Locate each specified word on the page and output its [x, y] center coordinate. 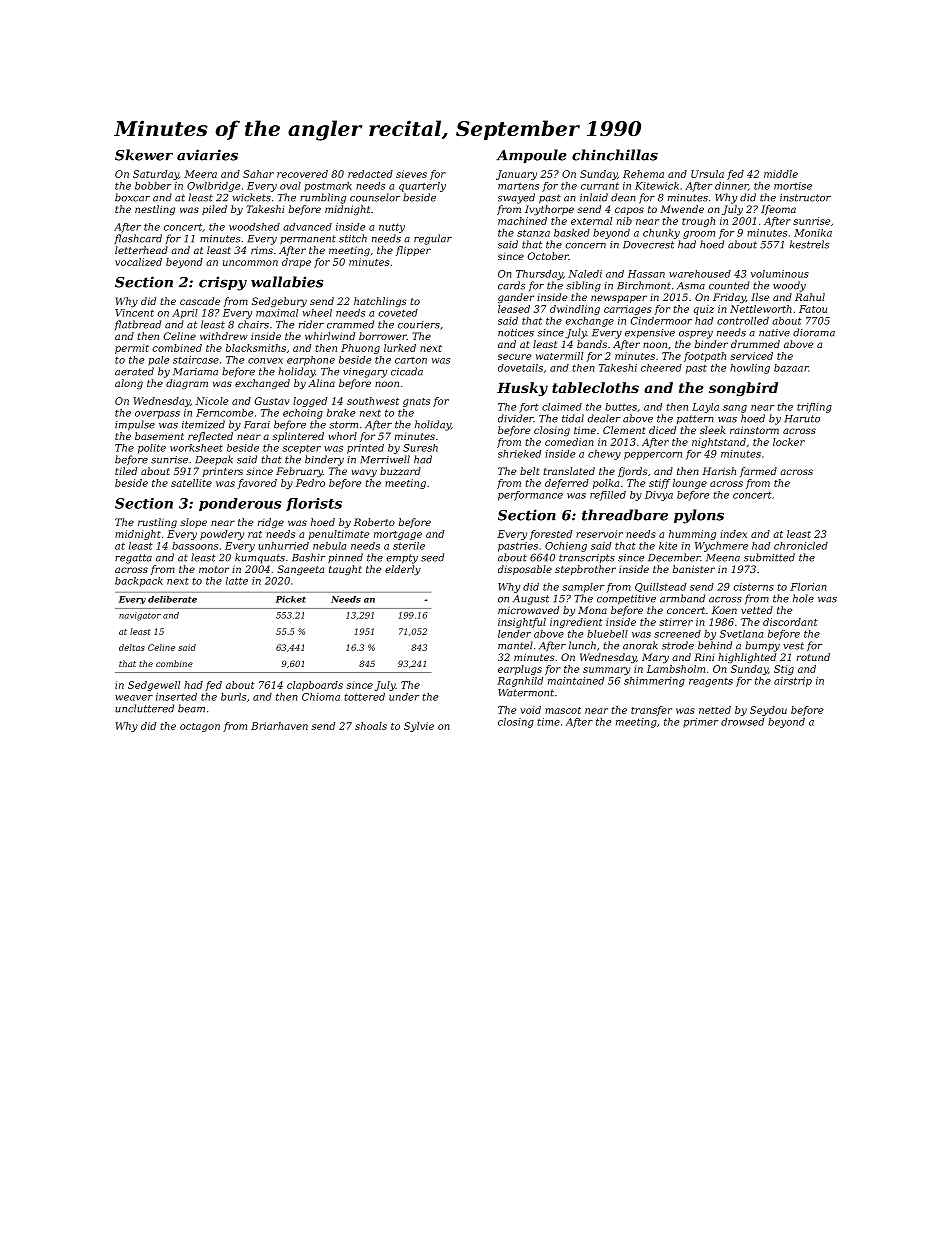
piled [214, 210]
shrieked [519, 454]
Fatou [813, 309]
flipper [413, 251]
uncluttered [144, 708]
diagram [187, 384]
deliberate [172, 599]
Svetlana [741, 634]
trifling [814, 408]
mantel [515, 645]
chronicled [801, 546]
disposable [525, 570]
